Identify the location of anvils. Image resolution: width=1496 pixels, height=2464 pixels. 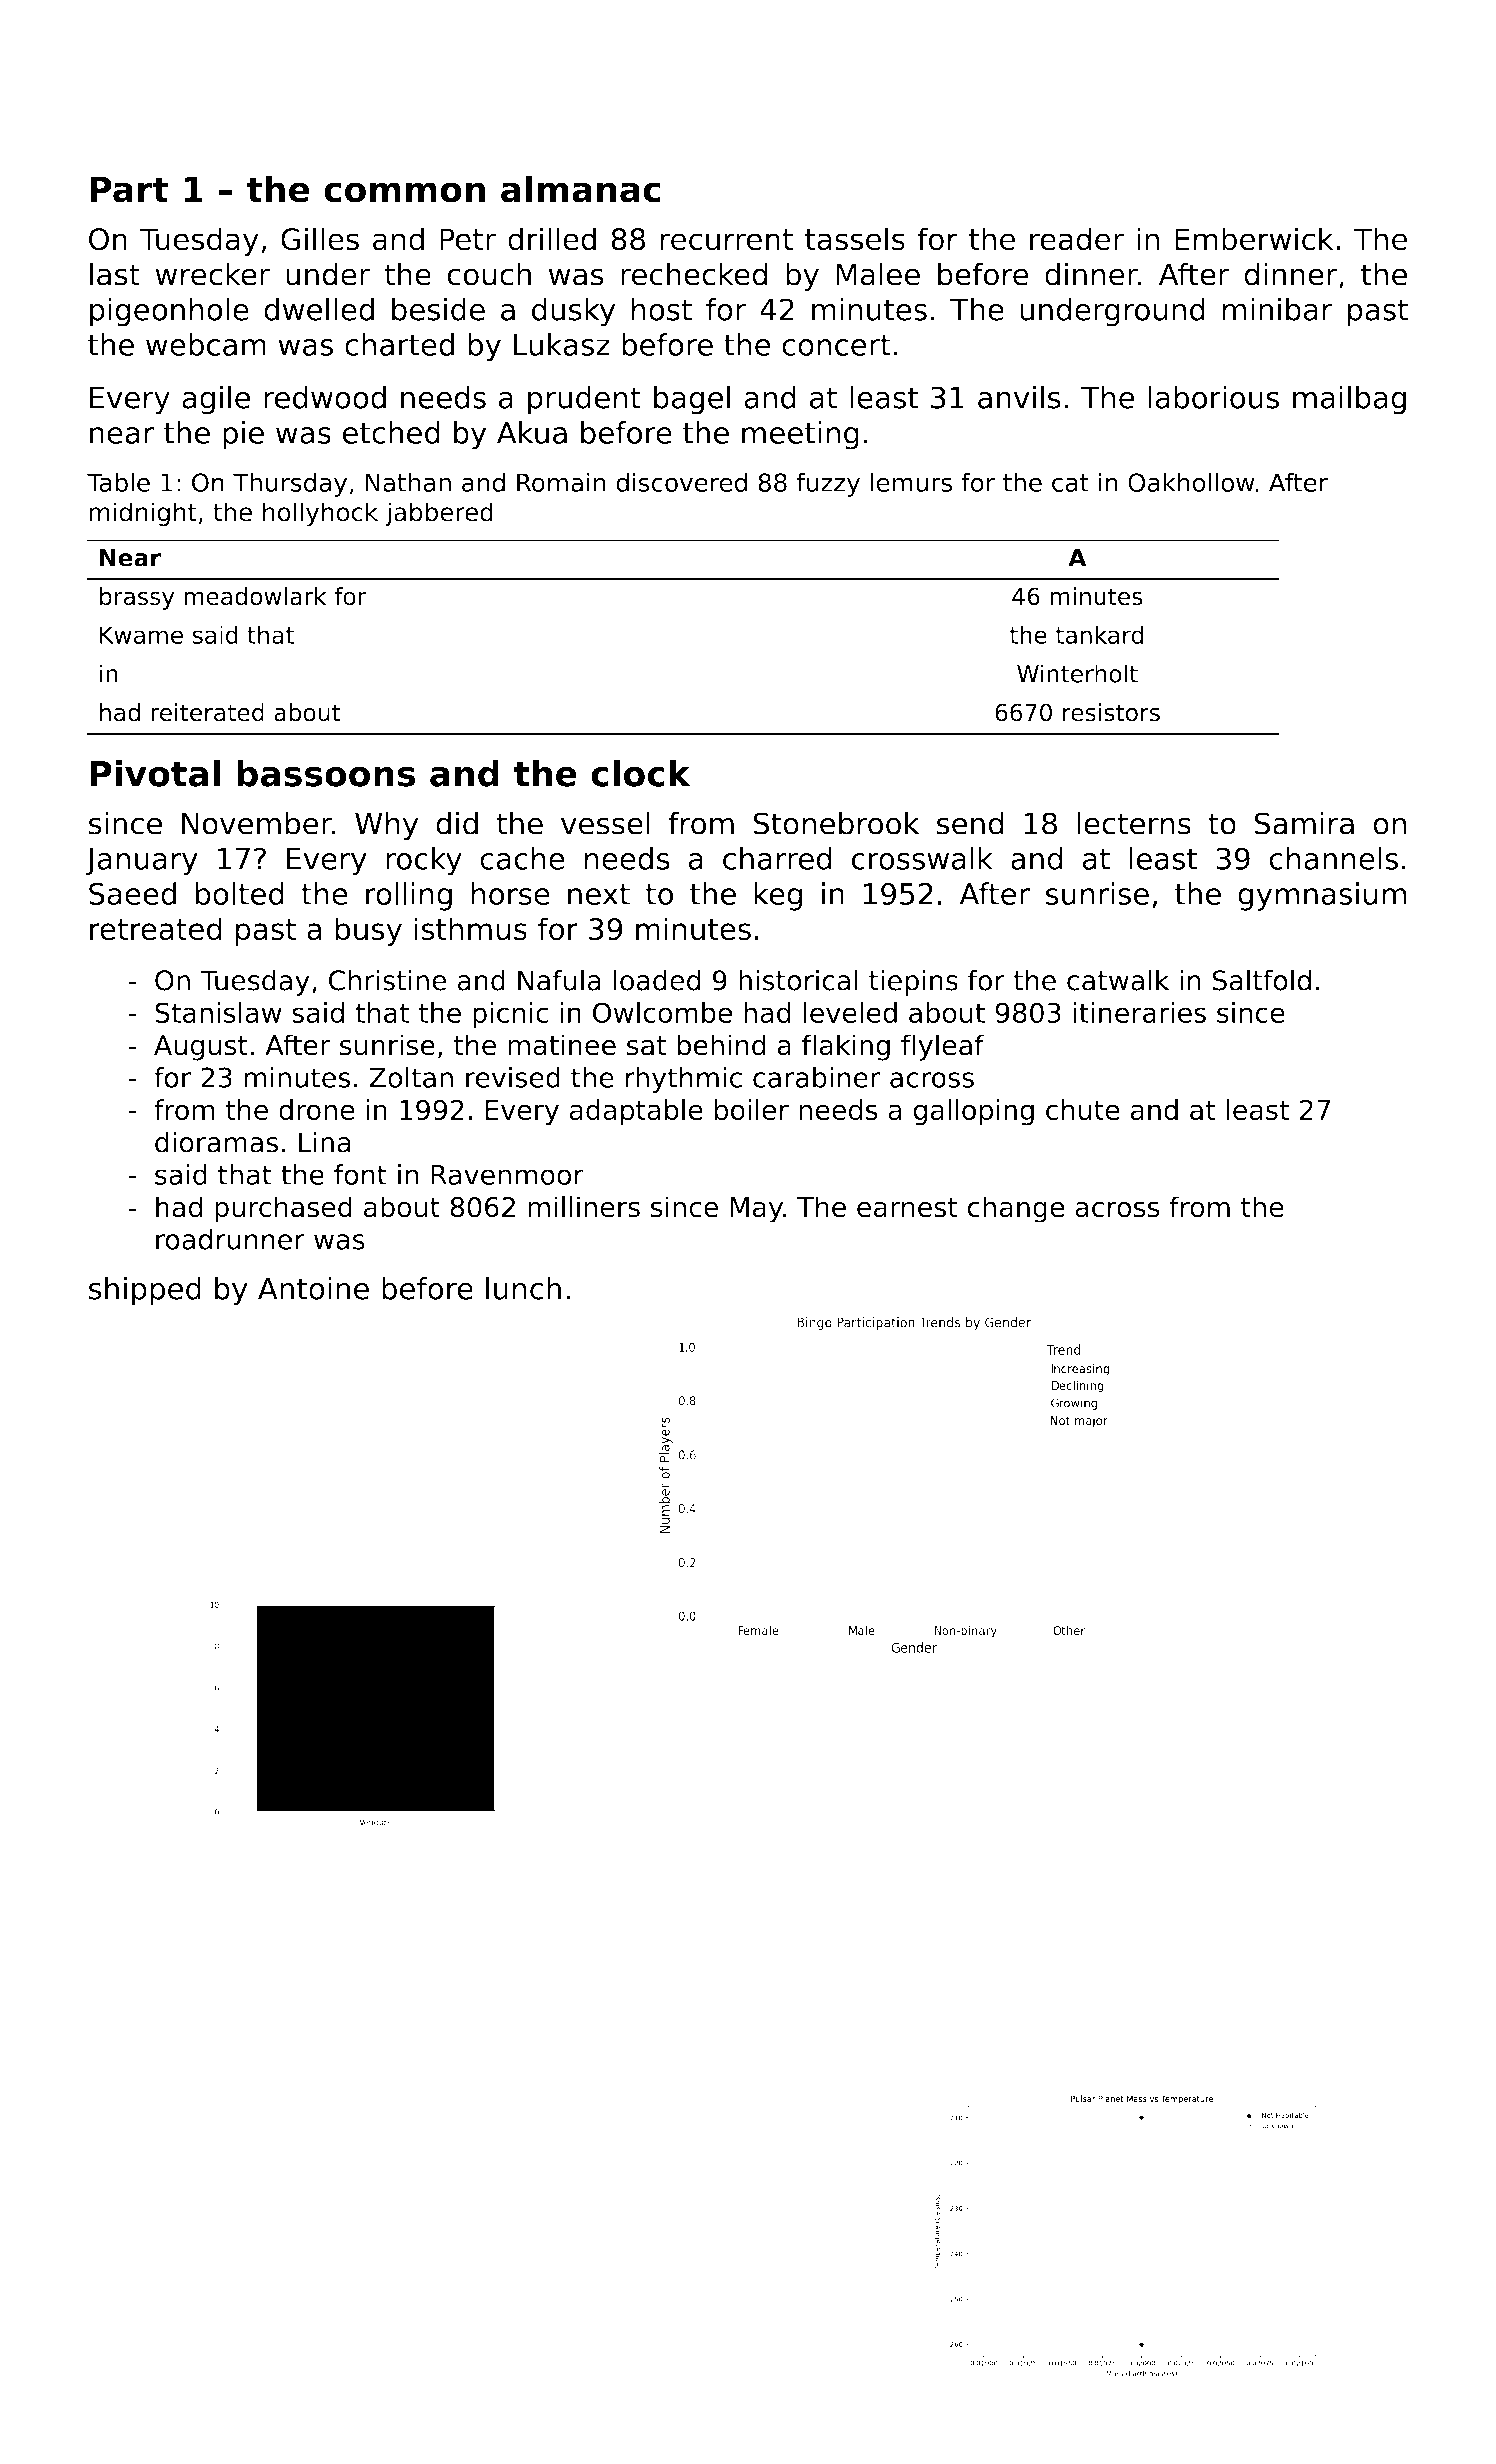
(1019, 397).
